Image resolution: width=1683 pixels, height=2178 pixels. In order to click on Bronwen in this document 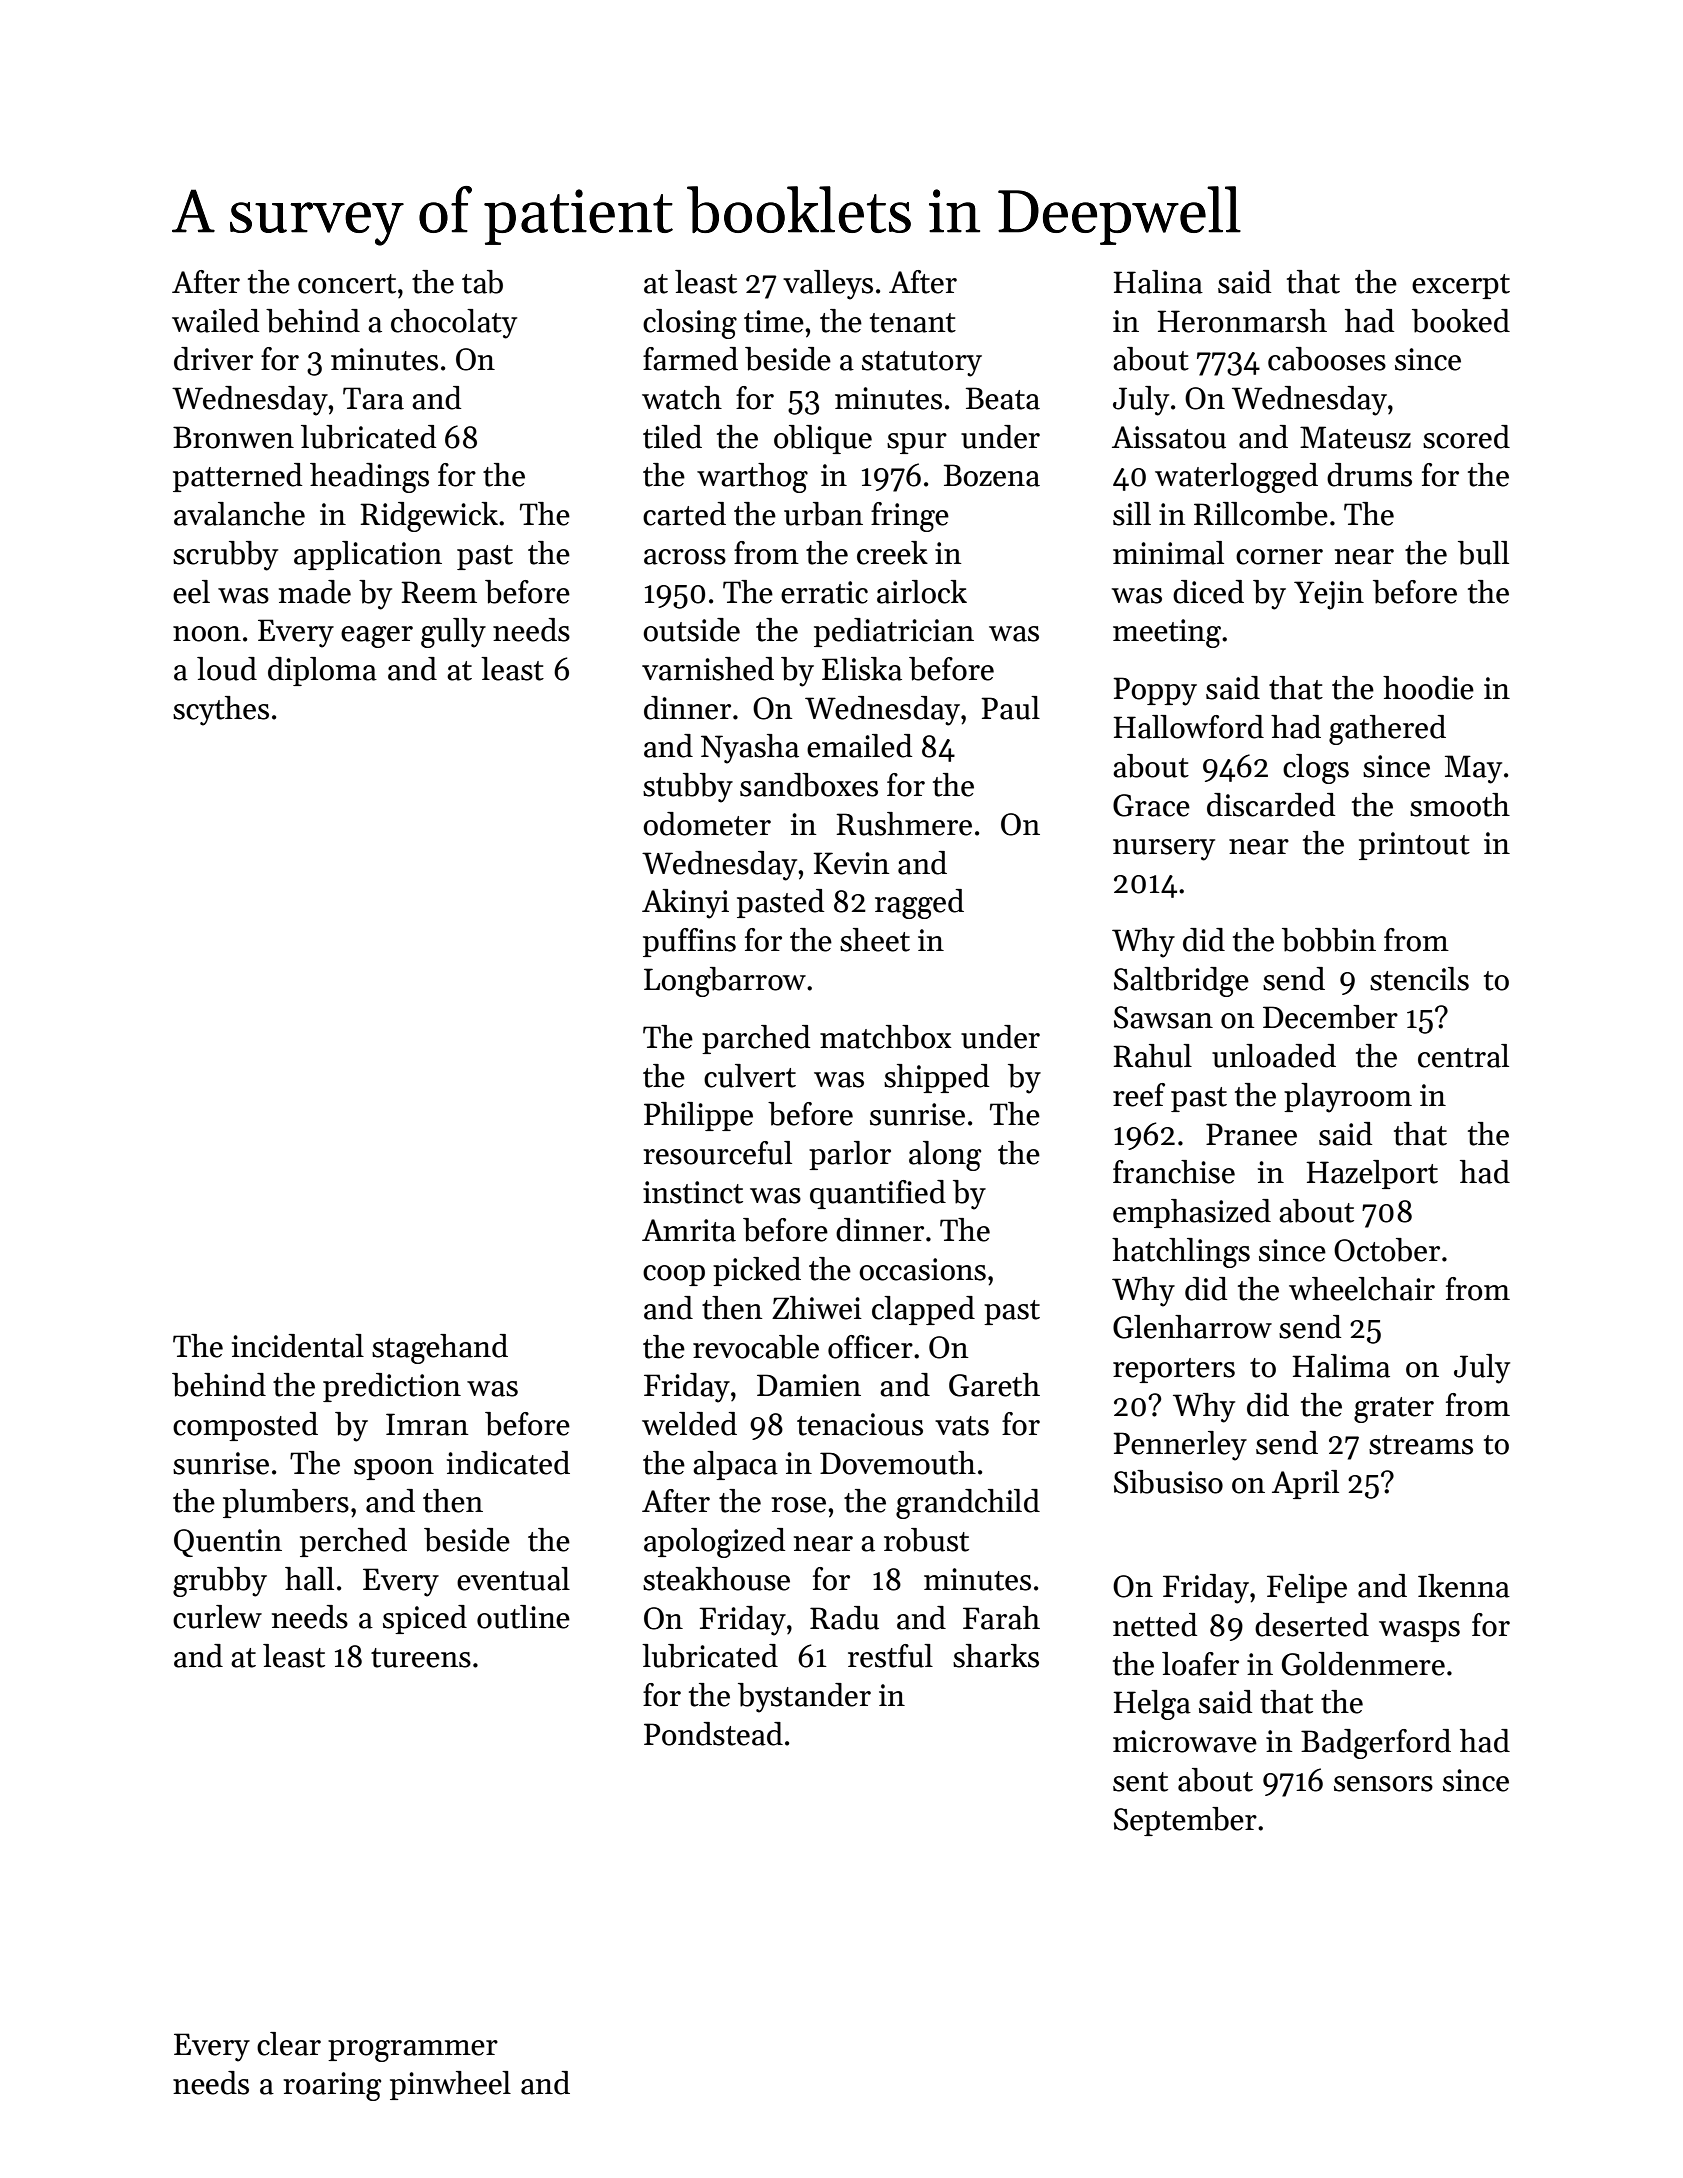, I will do `click(233, 437)`.
